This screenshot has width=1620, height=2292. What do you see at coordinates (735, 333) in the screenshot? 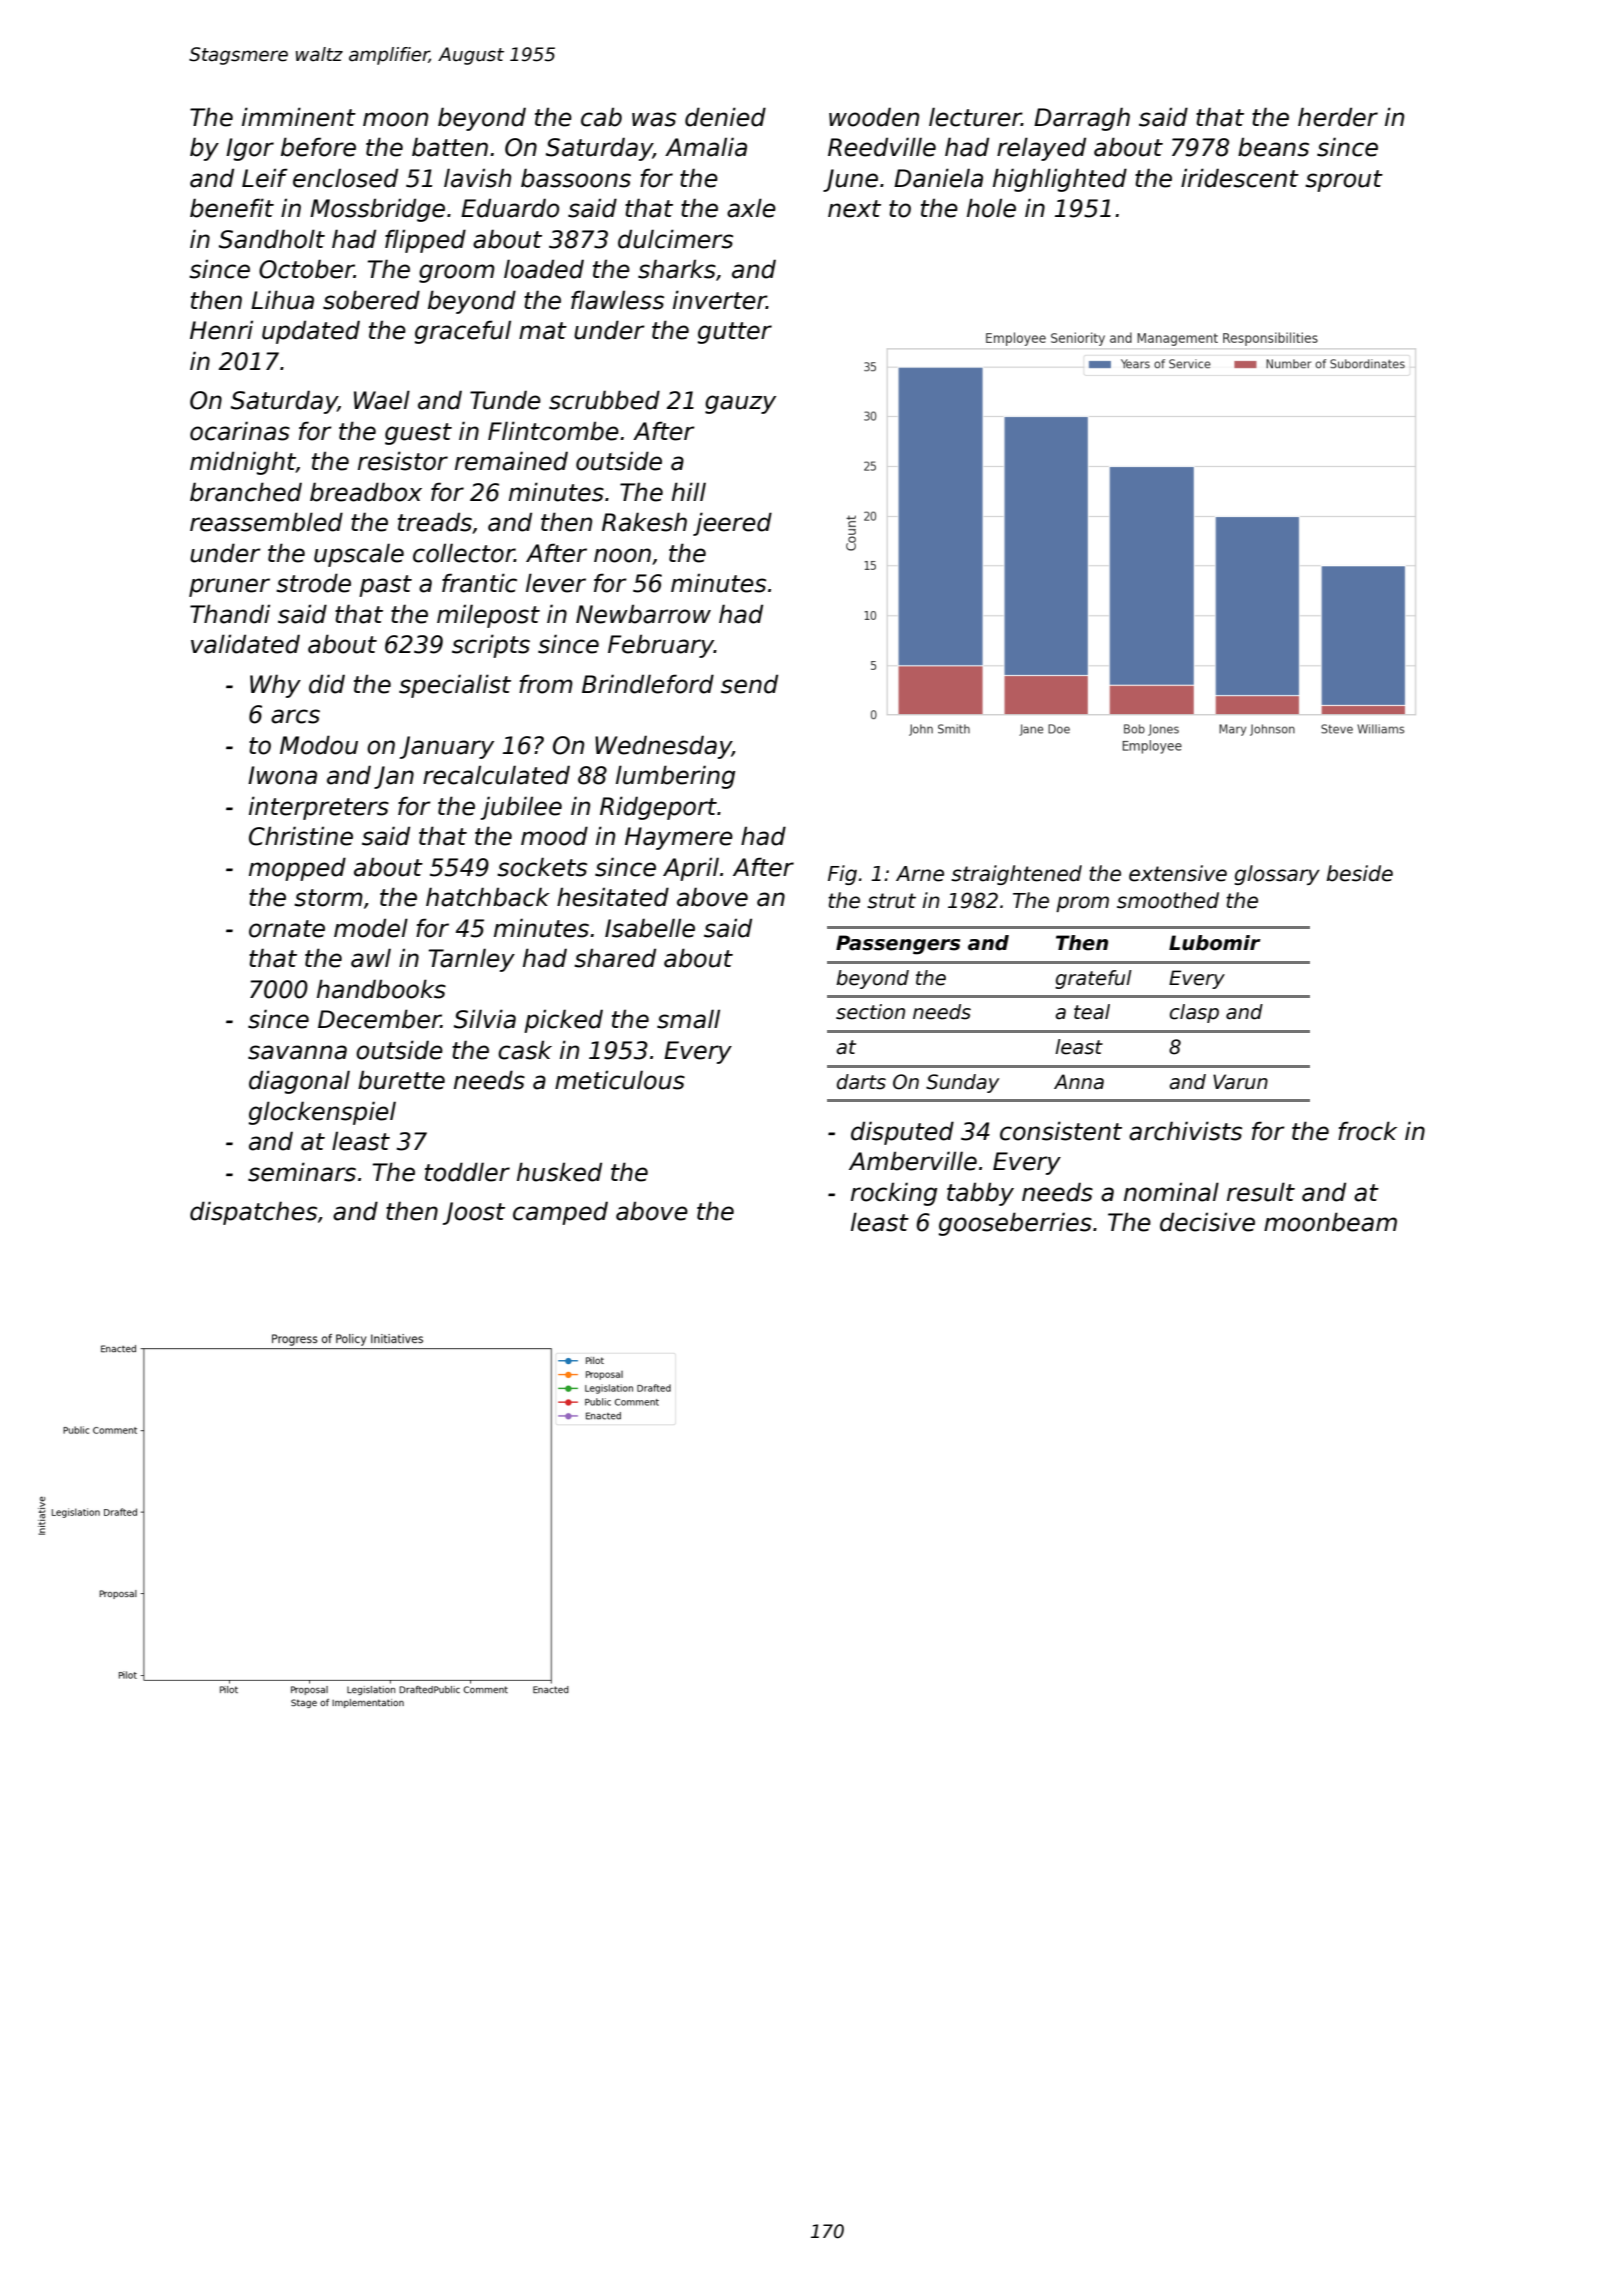
I see `gutter` at bounding box center [735, 333].
